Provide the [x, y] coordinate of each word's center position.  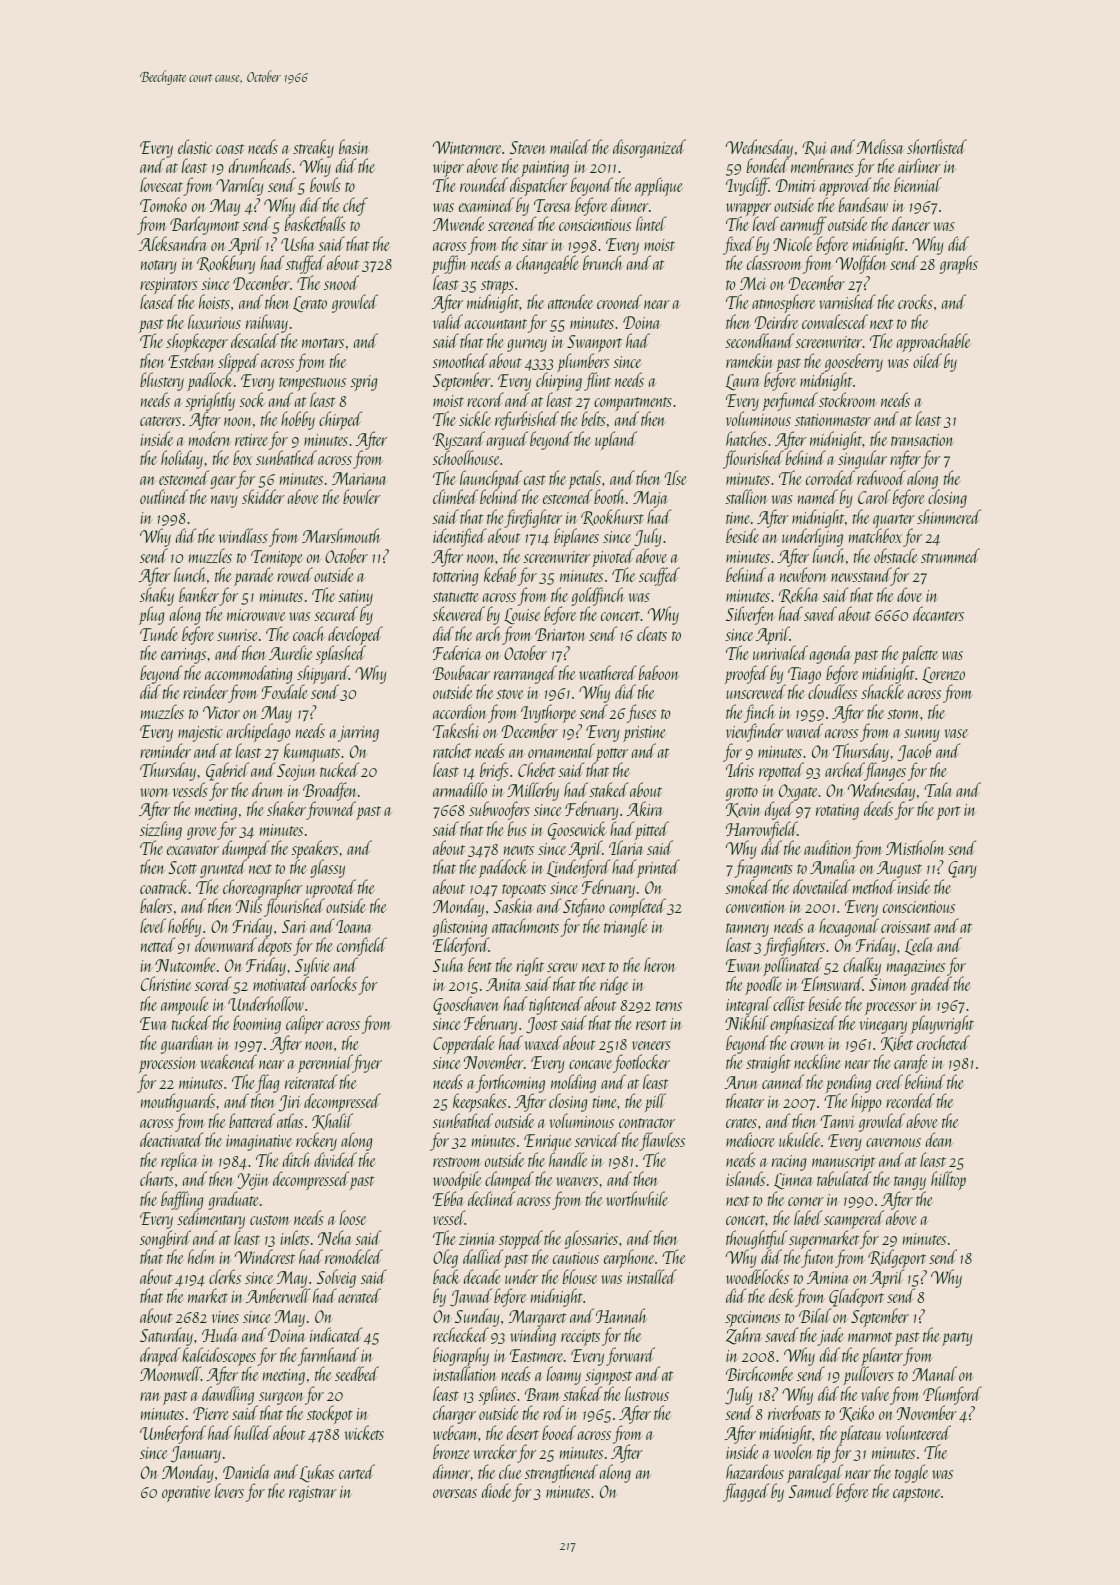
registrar [313, 1494]
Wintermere [467, 147]
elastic [195, 146]
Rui [814, 148]
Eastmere [536, 1355]
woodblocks [757, 1276]
